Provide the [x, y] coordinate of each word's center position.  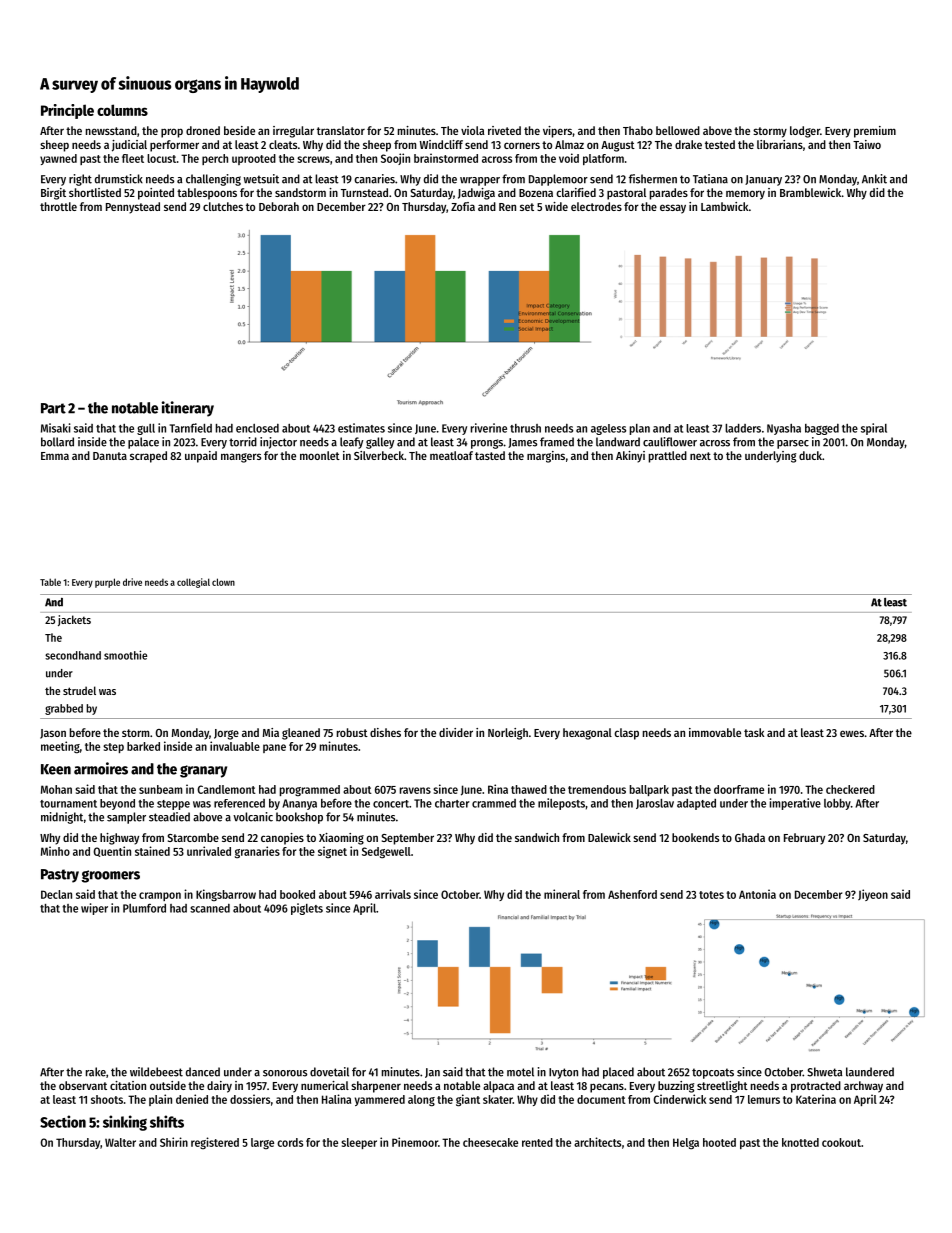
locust [161, 158]
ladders [743, 428]
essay [673, 209]
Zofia [463, 206]
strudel [79, 690]
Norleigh [508, 734]
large [262, 1143]
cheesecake [490, 1142]
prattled [668, 457]
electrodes [596, 206]
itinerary [188, 409]
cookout [841, 1142]
